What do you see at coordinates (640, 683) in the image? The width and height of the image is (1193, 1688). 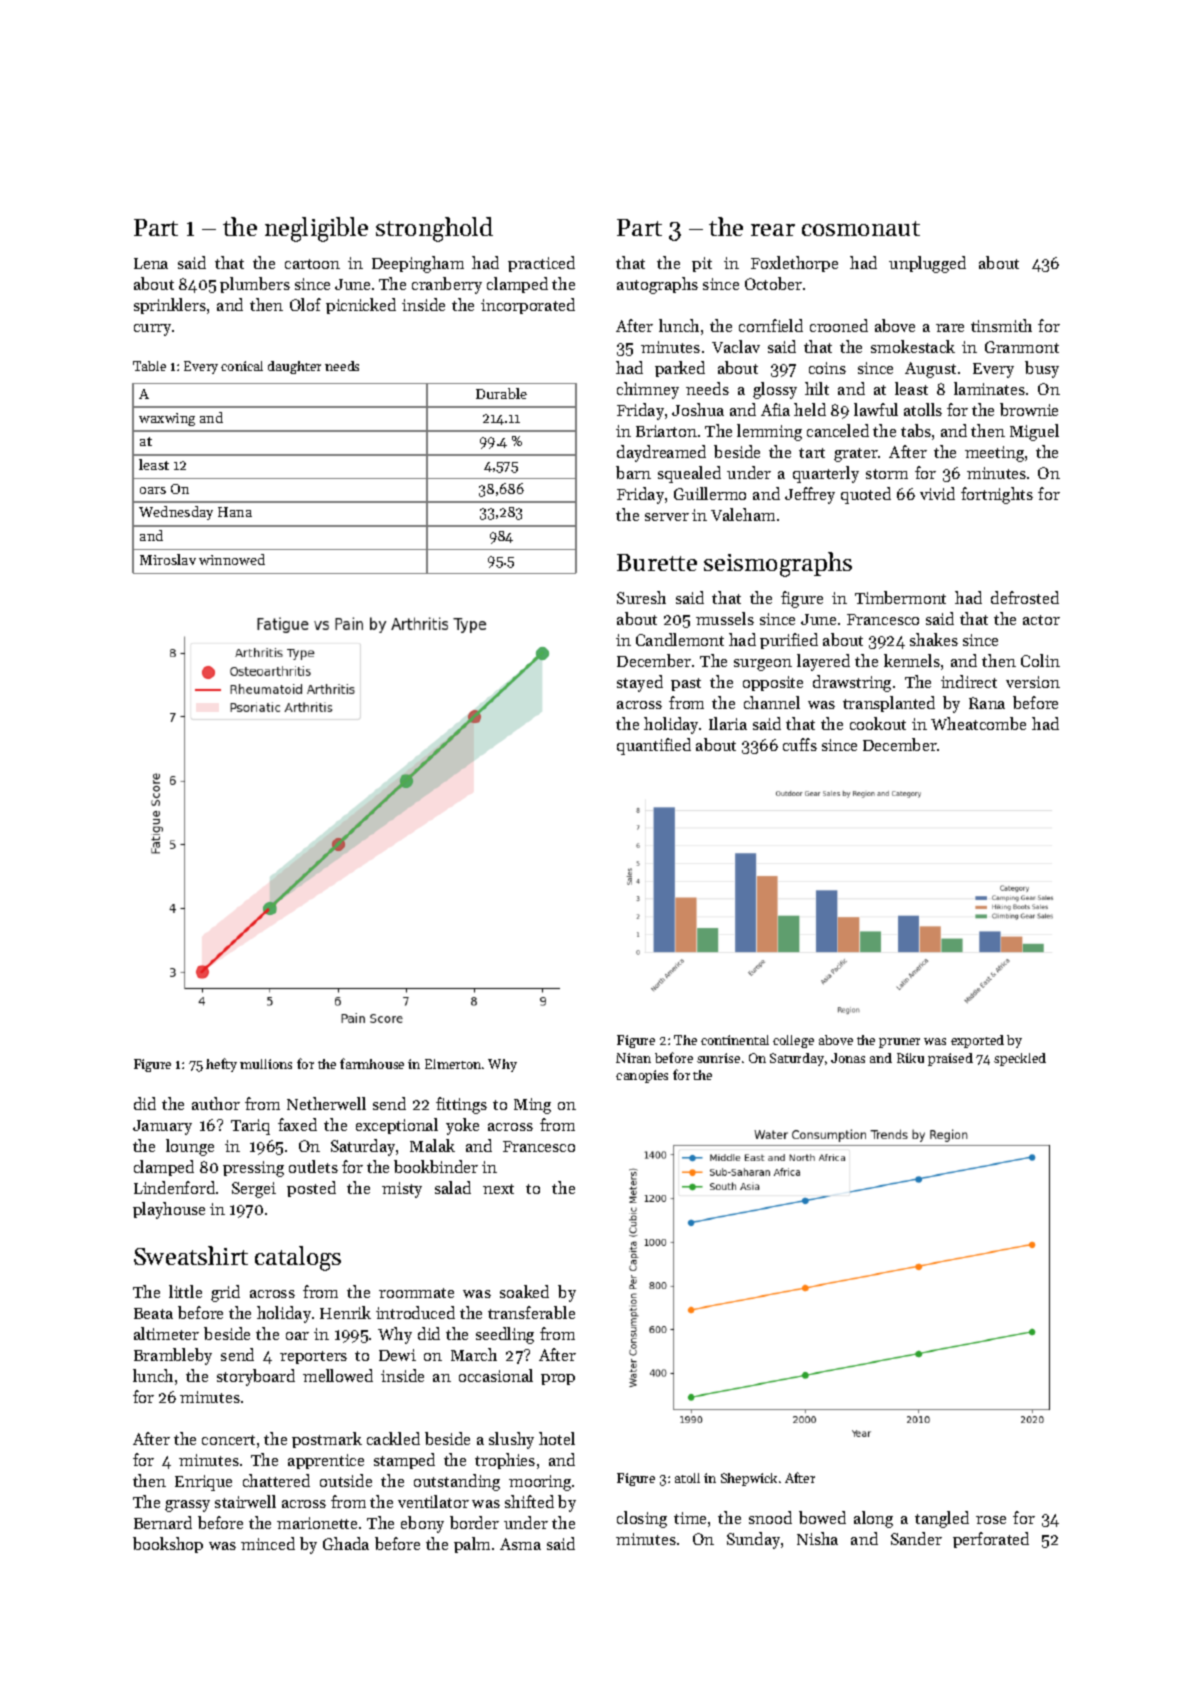 I see `stayed` at bounding box center [640, 683].
